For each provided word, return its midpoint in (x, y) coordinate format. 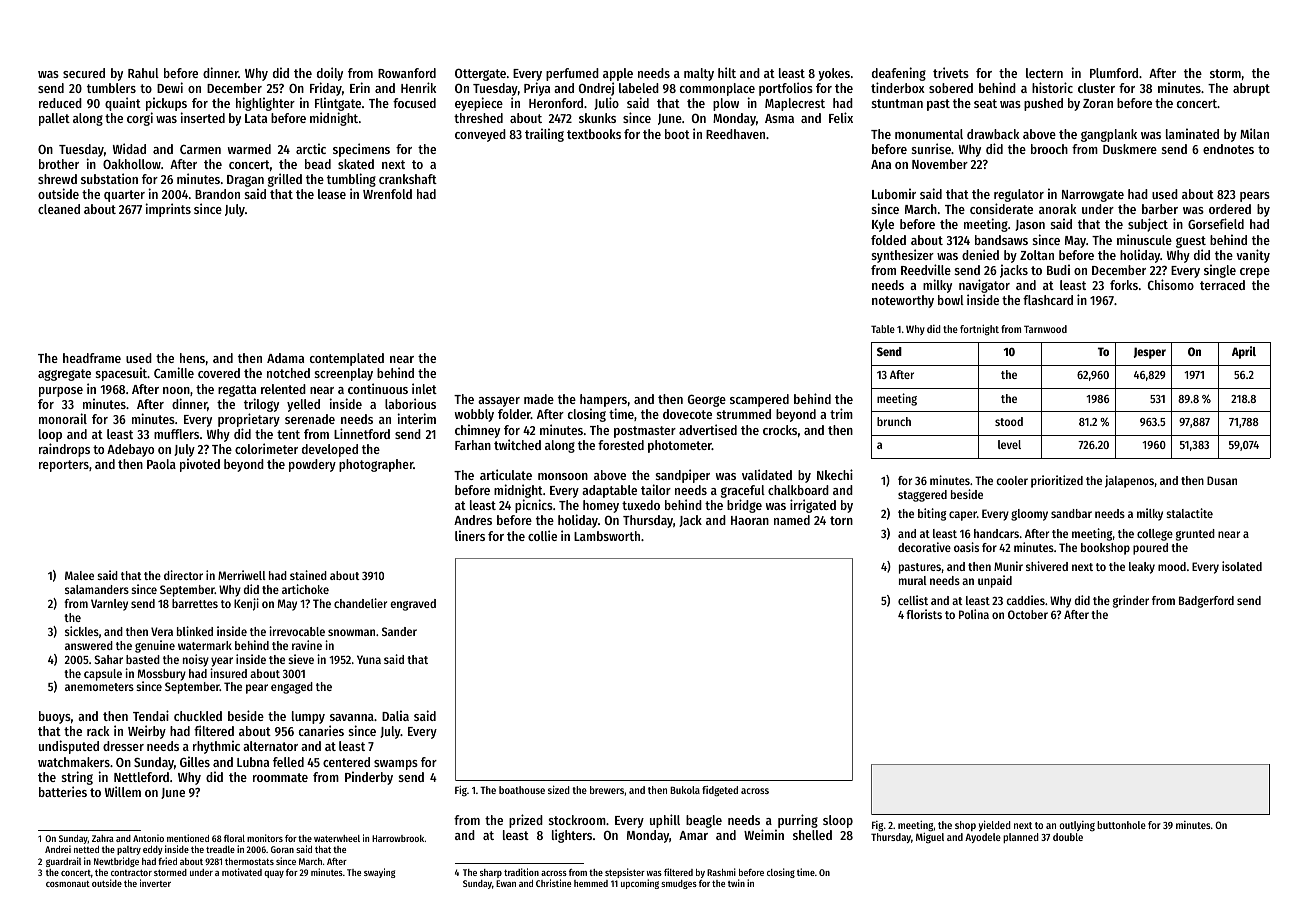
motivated (242, 872)
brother (59, 164)
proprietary (249, 420)
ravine (307, 645)
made (539, 399)
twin (736, 883)
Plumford (1114, 73)
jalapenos (1129, 481)
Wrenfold (387, 194)
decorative (924, 547)
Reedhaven (735, 134)
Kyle (883, 225)
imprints (168, 210)
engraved (413, 605)
